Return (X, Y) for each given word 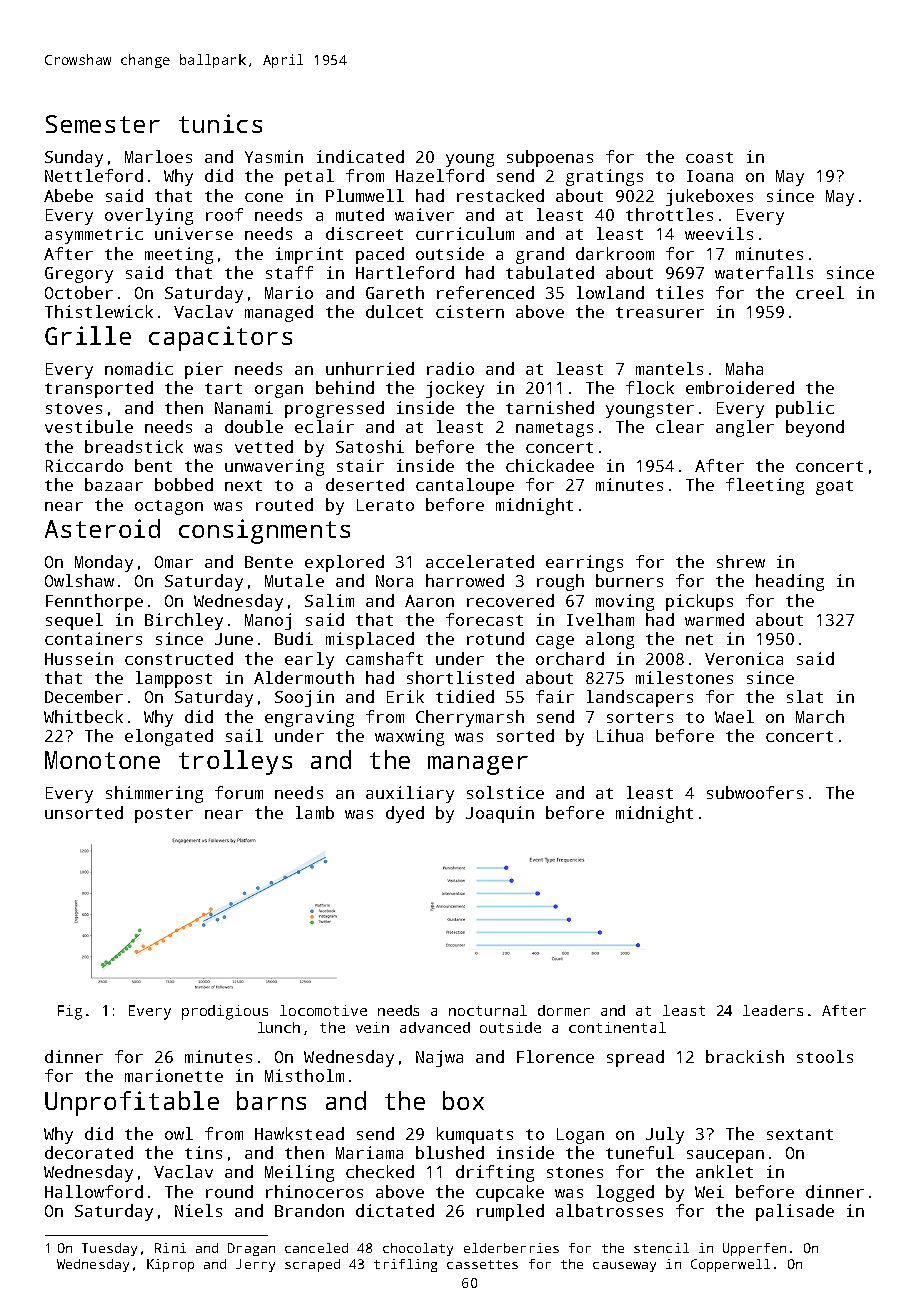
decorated (89, 1152)
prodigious (225, 1012)
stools (825, 1056)
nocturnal (488, 1010)
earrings (584, 563)
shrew (741, 561)
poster (164, 815)
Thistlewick (99, 311)
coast (709, 157)
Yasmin (274, 156)
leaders (773, 1010)
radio (450, 368)
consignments (264, 531)
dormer (564, 1010)
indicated (360, 156)
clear (680, 426)
